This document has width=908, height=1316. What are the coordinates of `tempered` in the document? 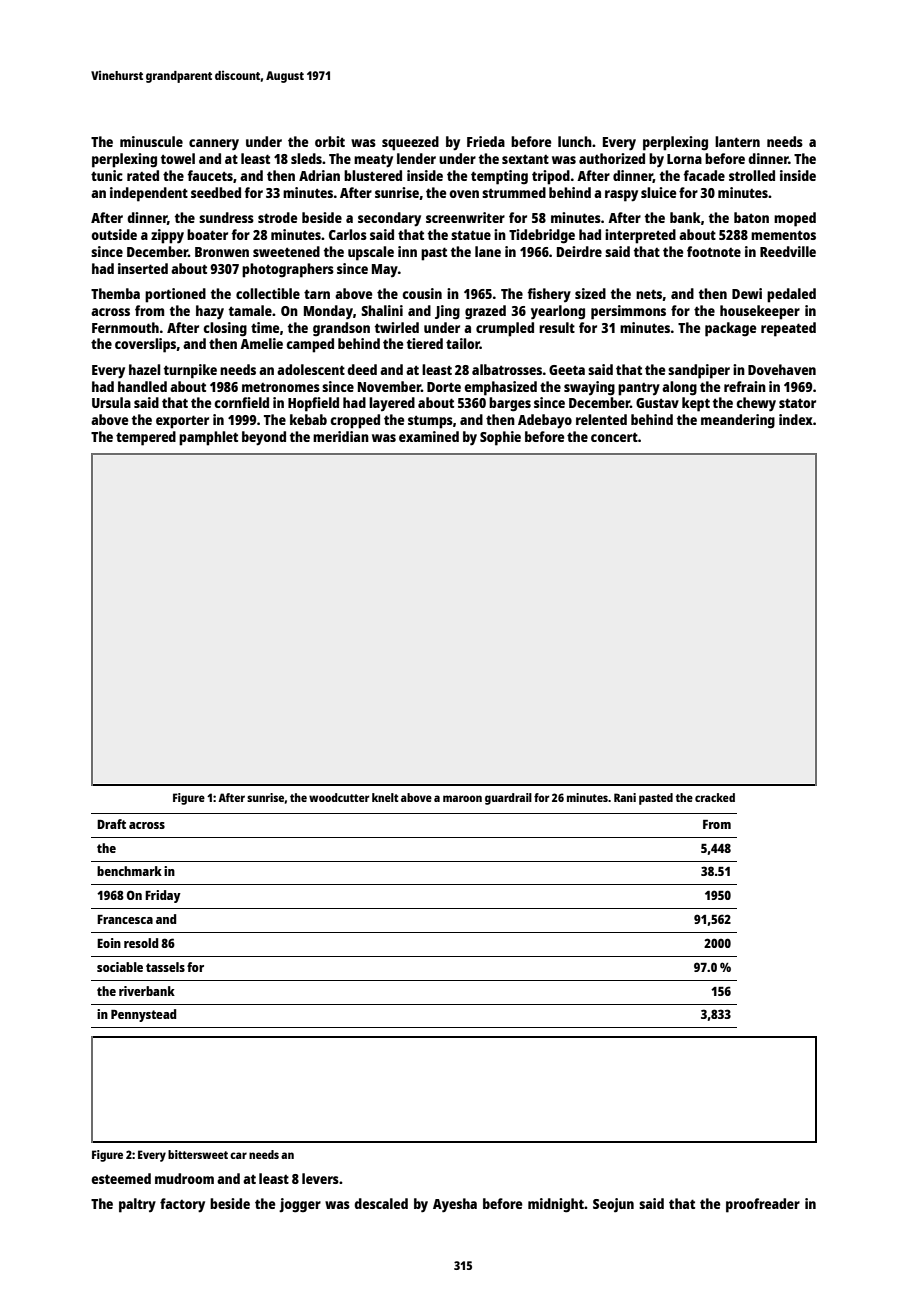 It's located at (146, 438).
